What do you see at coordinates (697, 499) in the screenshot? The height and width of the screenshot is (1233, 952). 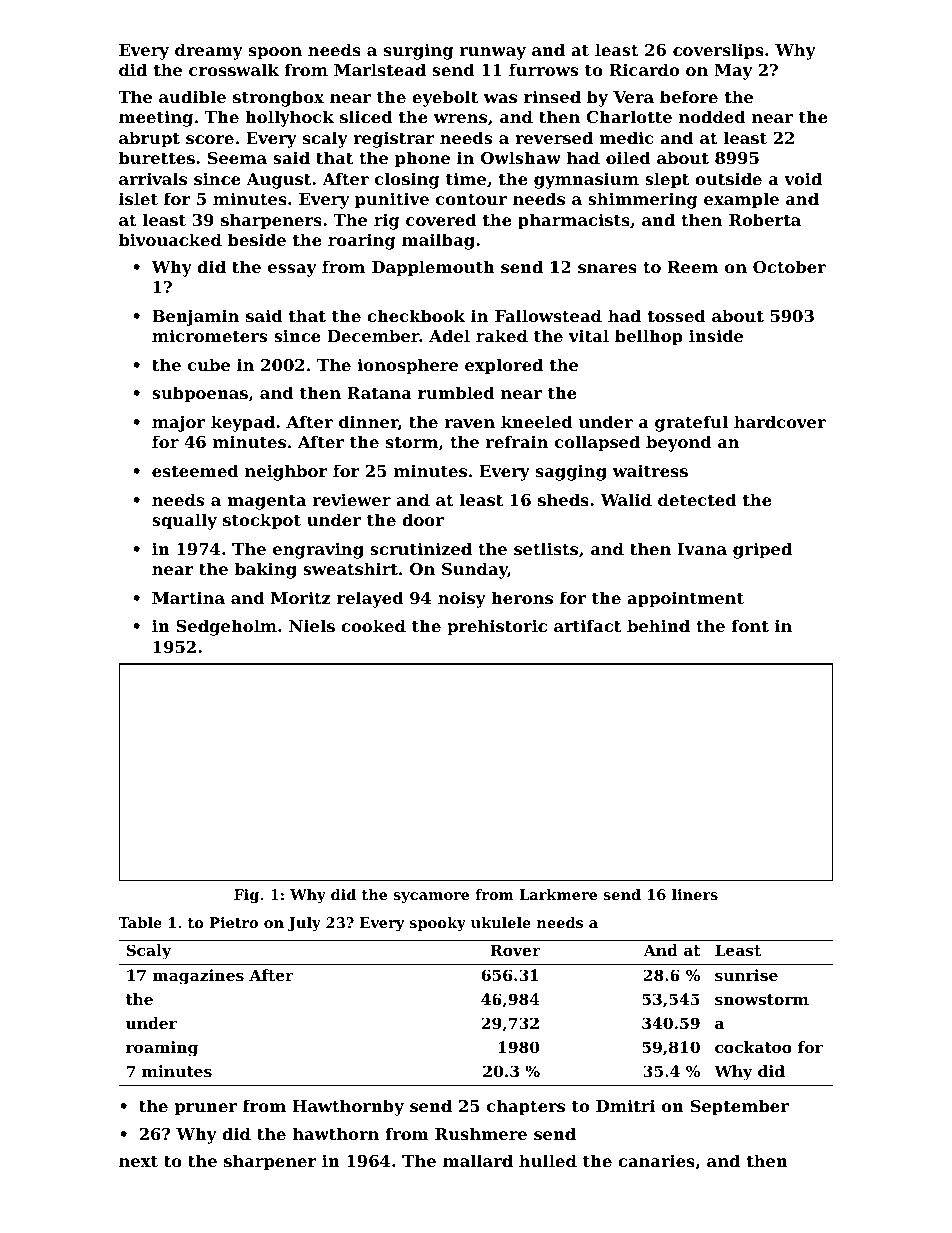 I see `detected` at bounding box center [697, 499].
